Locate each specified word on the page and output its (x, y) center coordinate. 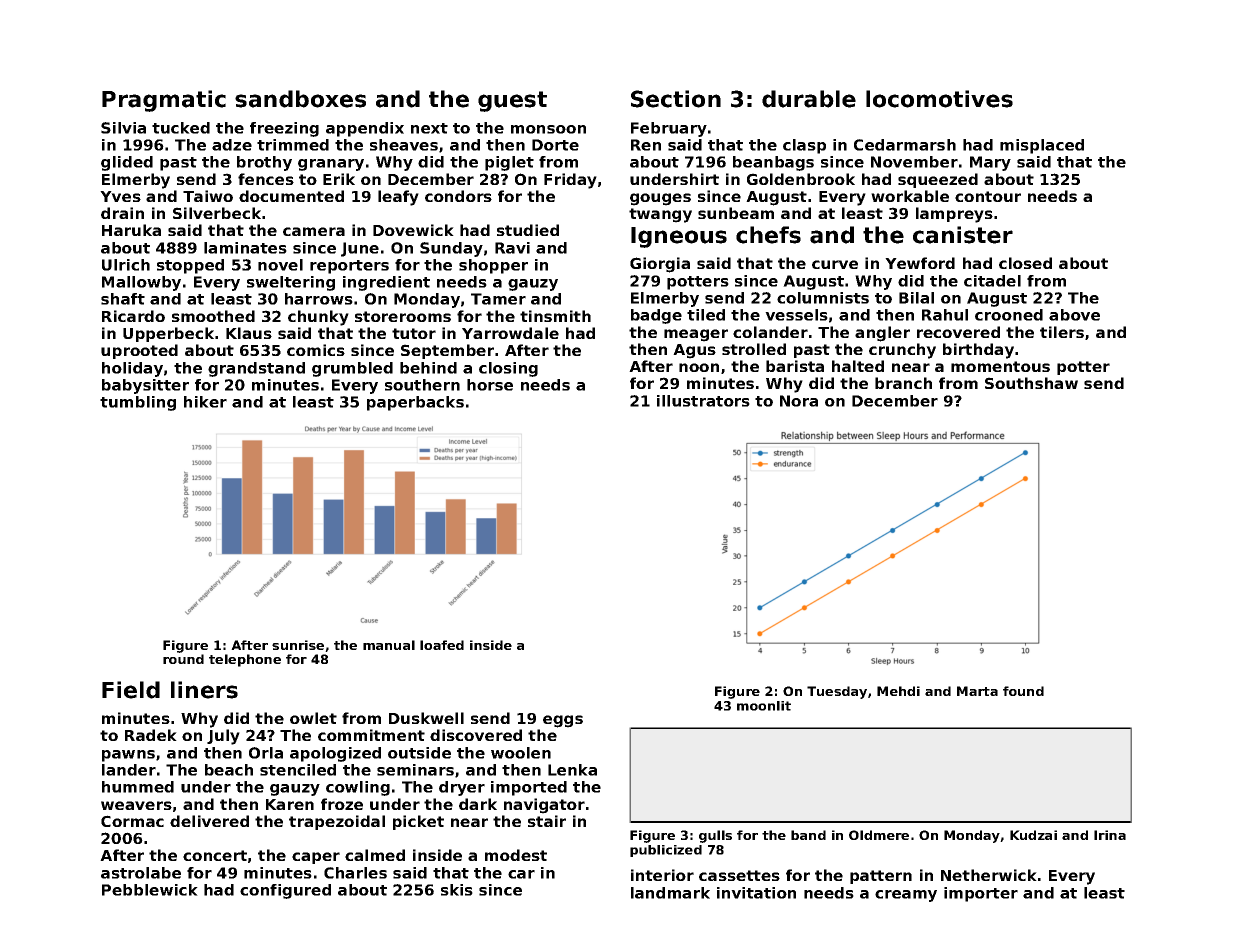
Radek (151, 735)
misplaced (1042, 146)
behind (428, 368)
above (1074, 315)
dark (478, 804)
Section (676, 99)
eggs (563, 721)
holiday (132, 369)
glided (127, 163)
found (1023, 691)
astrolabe (141, 873)
